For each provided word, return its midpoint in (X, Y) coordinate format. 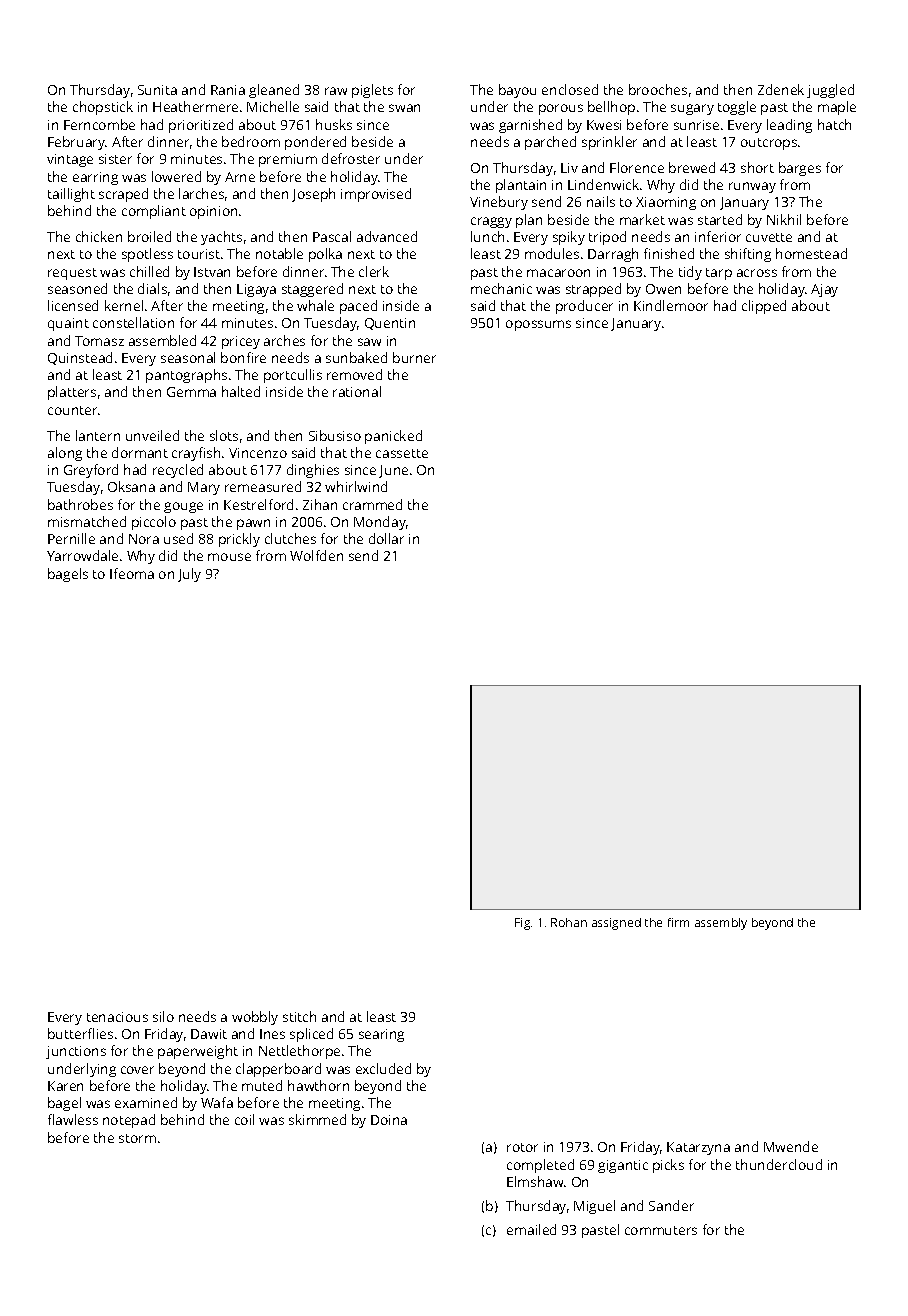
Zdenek (781, 89)
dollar (386, 538)
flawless (73, 1119)
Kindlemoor (671, 305)
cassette (402, 453)
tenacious (117, 1017)
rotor (522, 1147)
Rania (228, 90)
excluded (383, 1068)
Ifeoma (132, 573)
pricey (241, 342)
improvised (376, 195)
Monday (380, 523)
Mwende (791, 1146)
